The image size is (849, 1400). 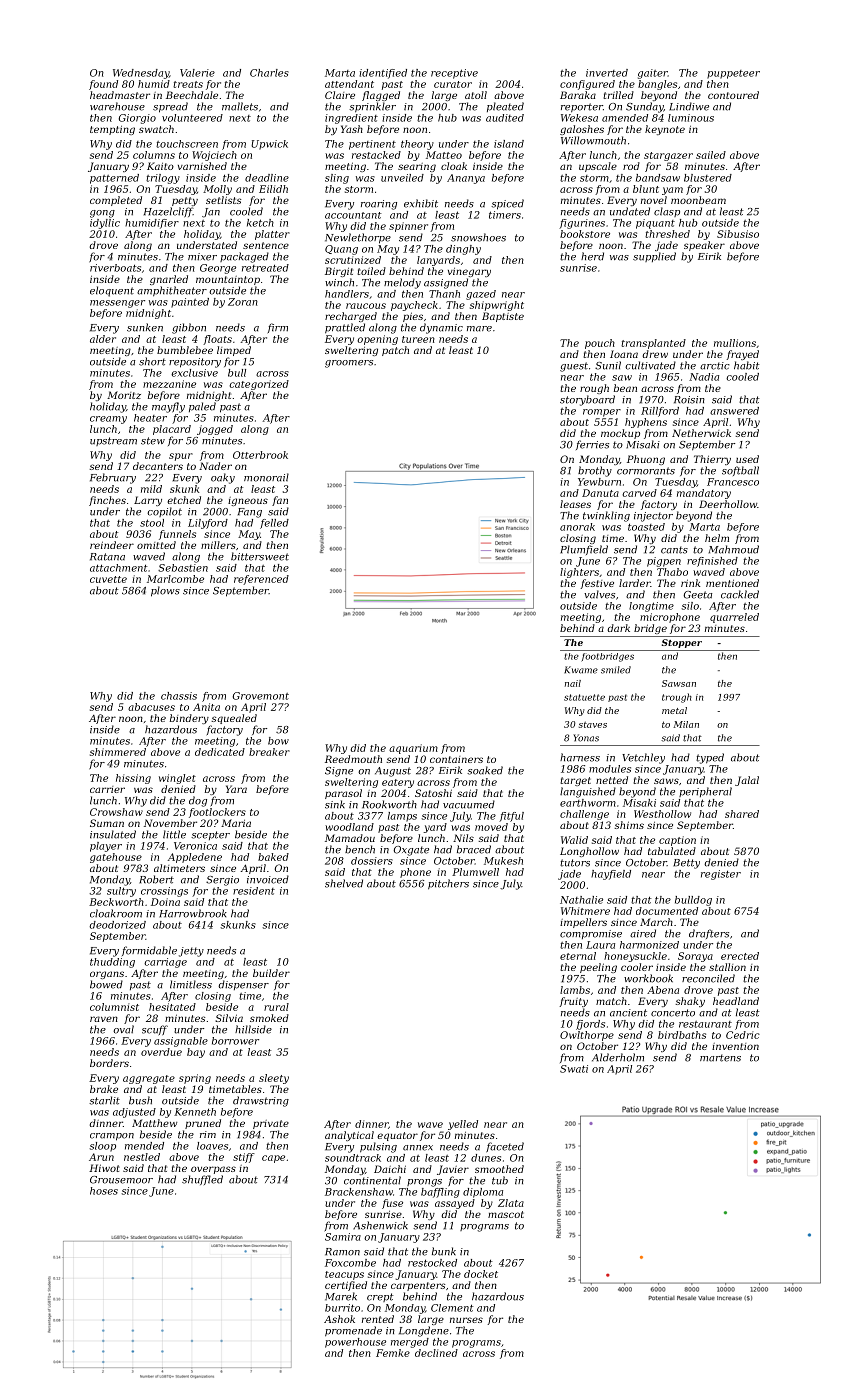 I want to click on woodland, so click(x=349, y=827).
